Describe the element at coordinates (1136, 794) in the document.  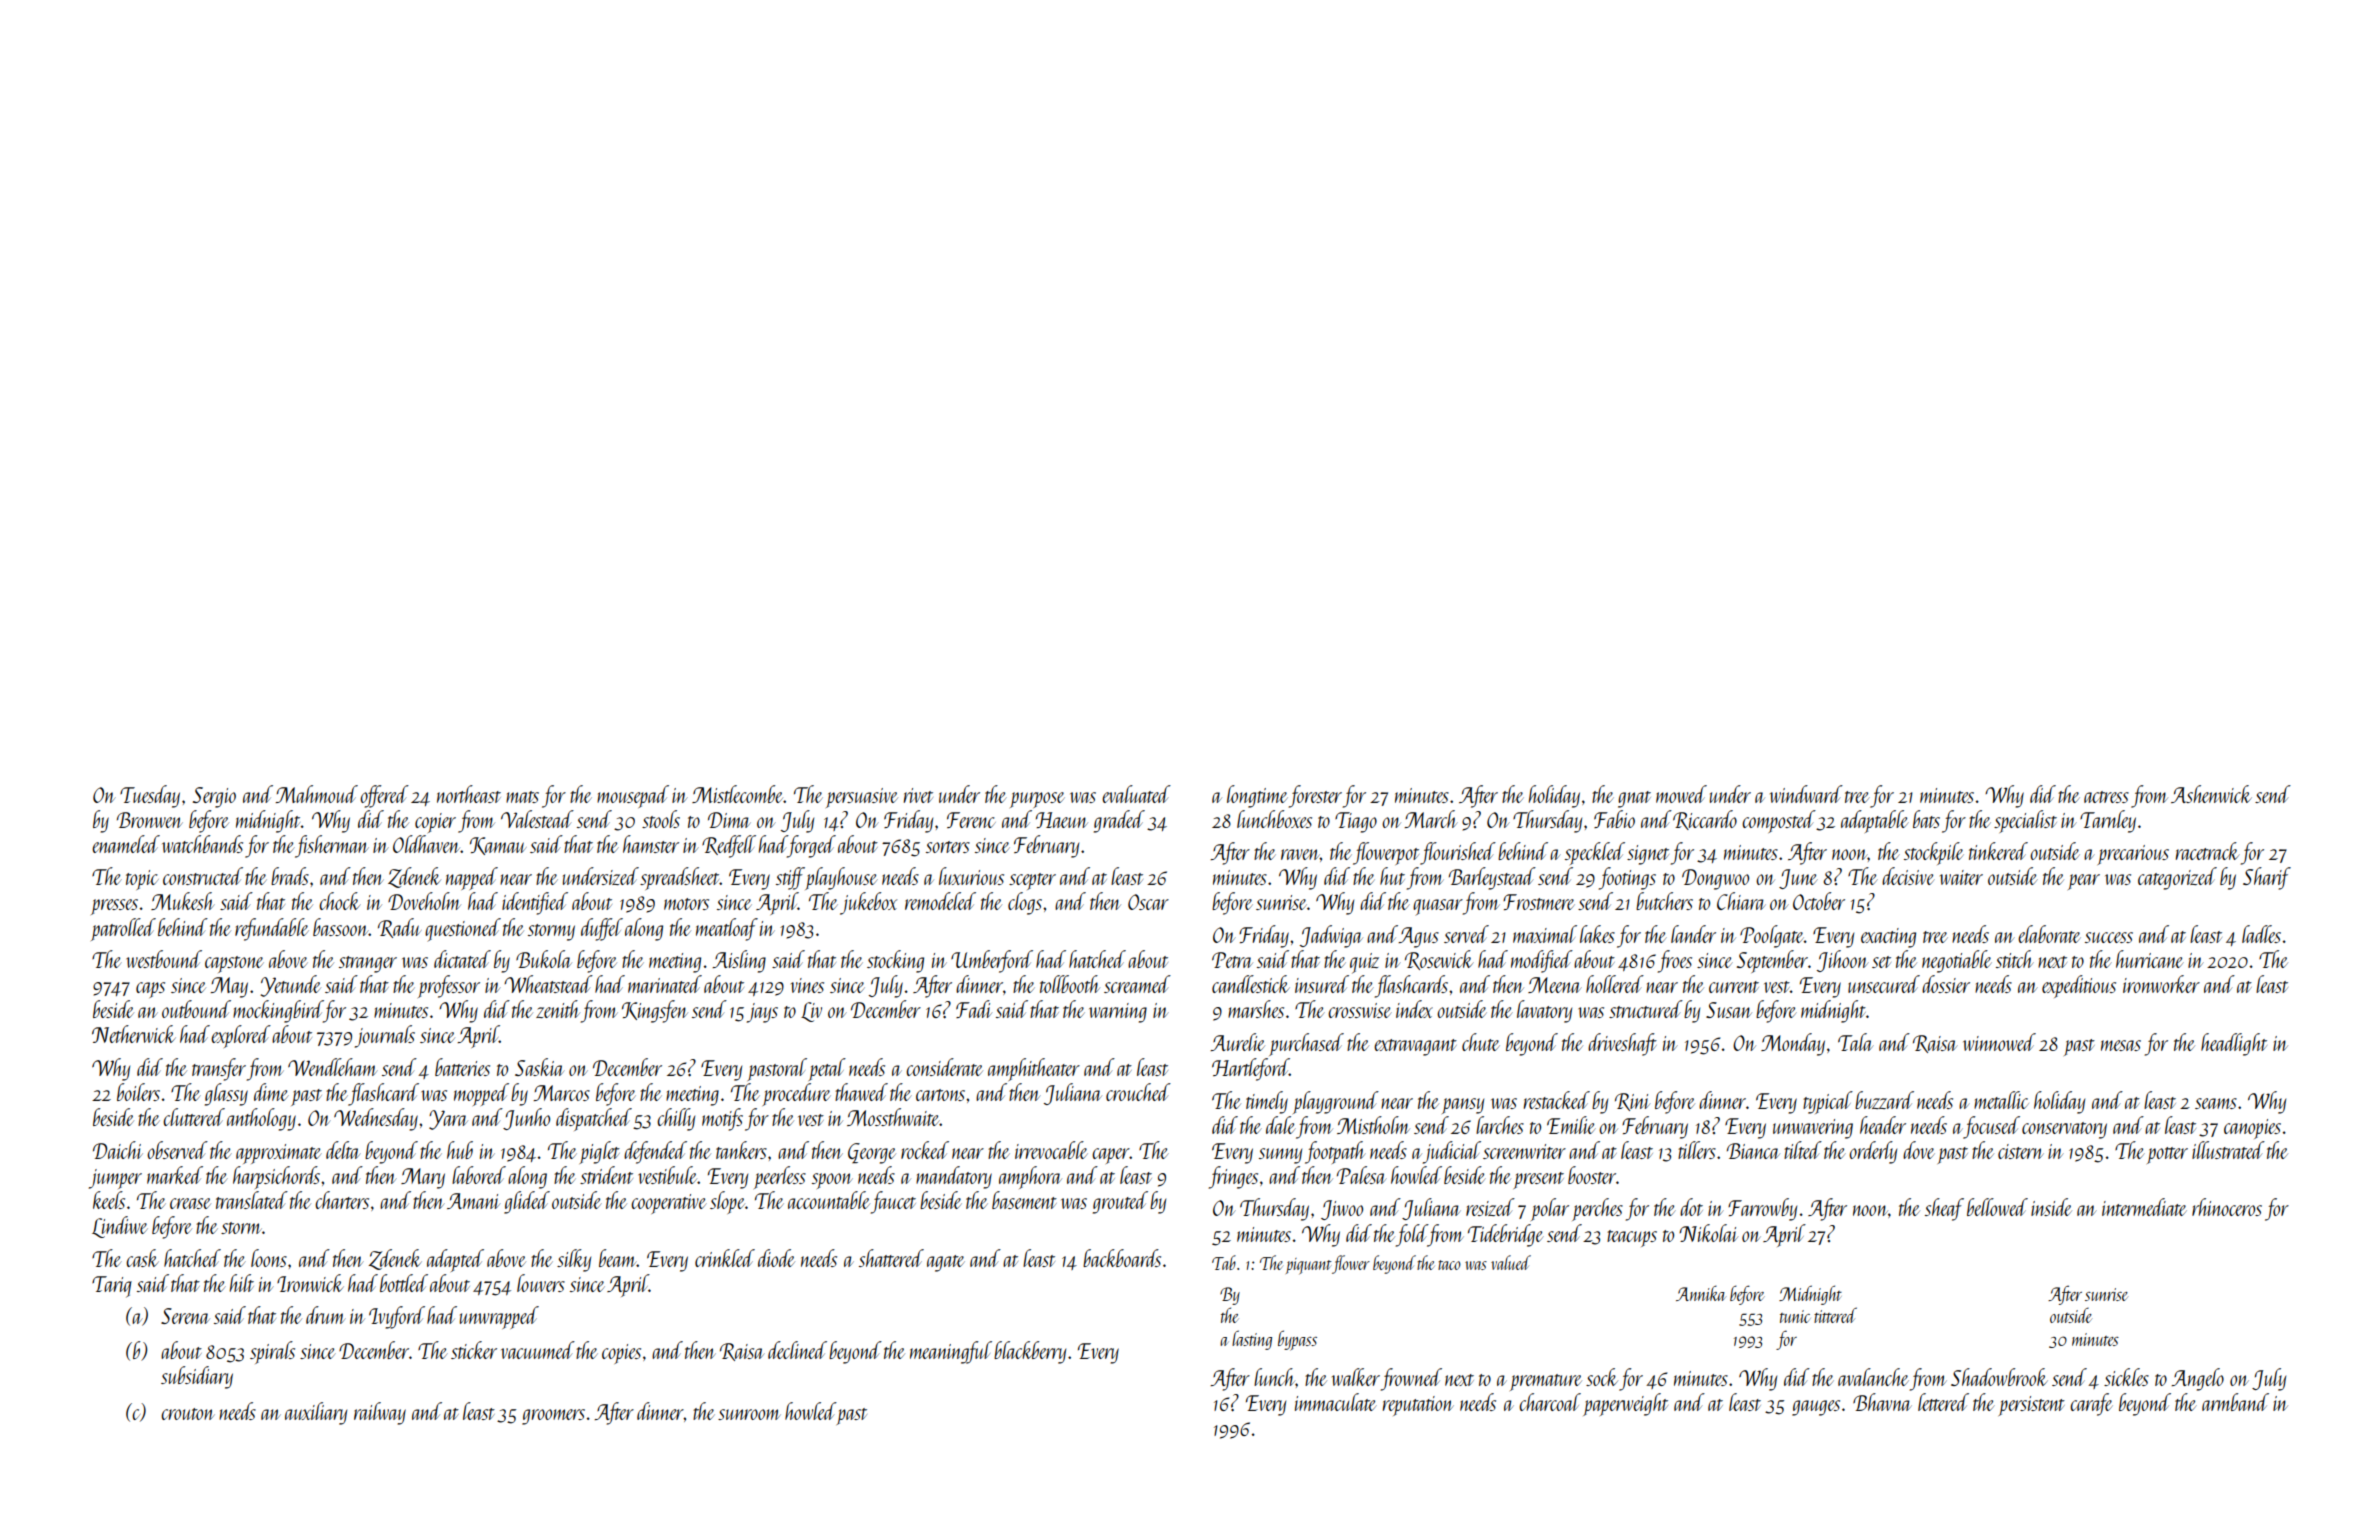
I see `evaluated` at that location.
